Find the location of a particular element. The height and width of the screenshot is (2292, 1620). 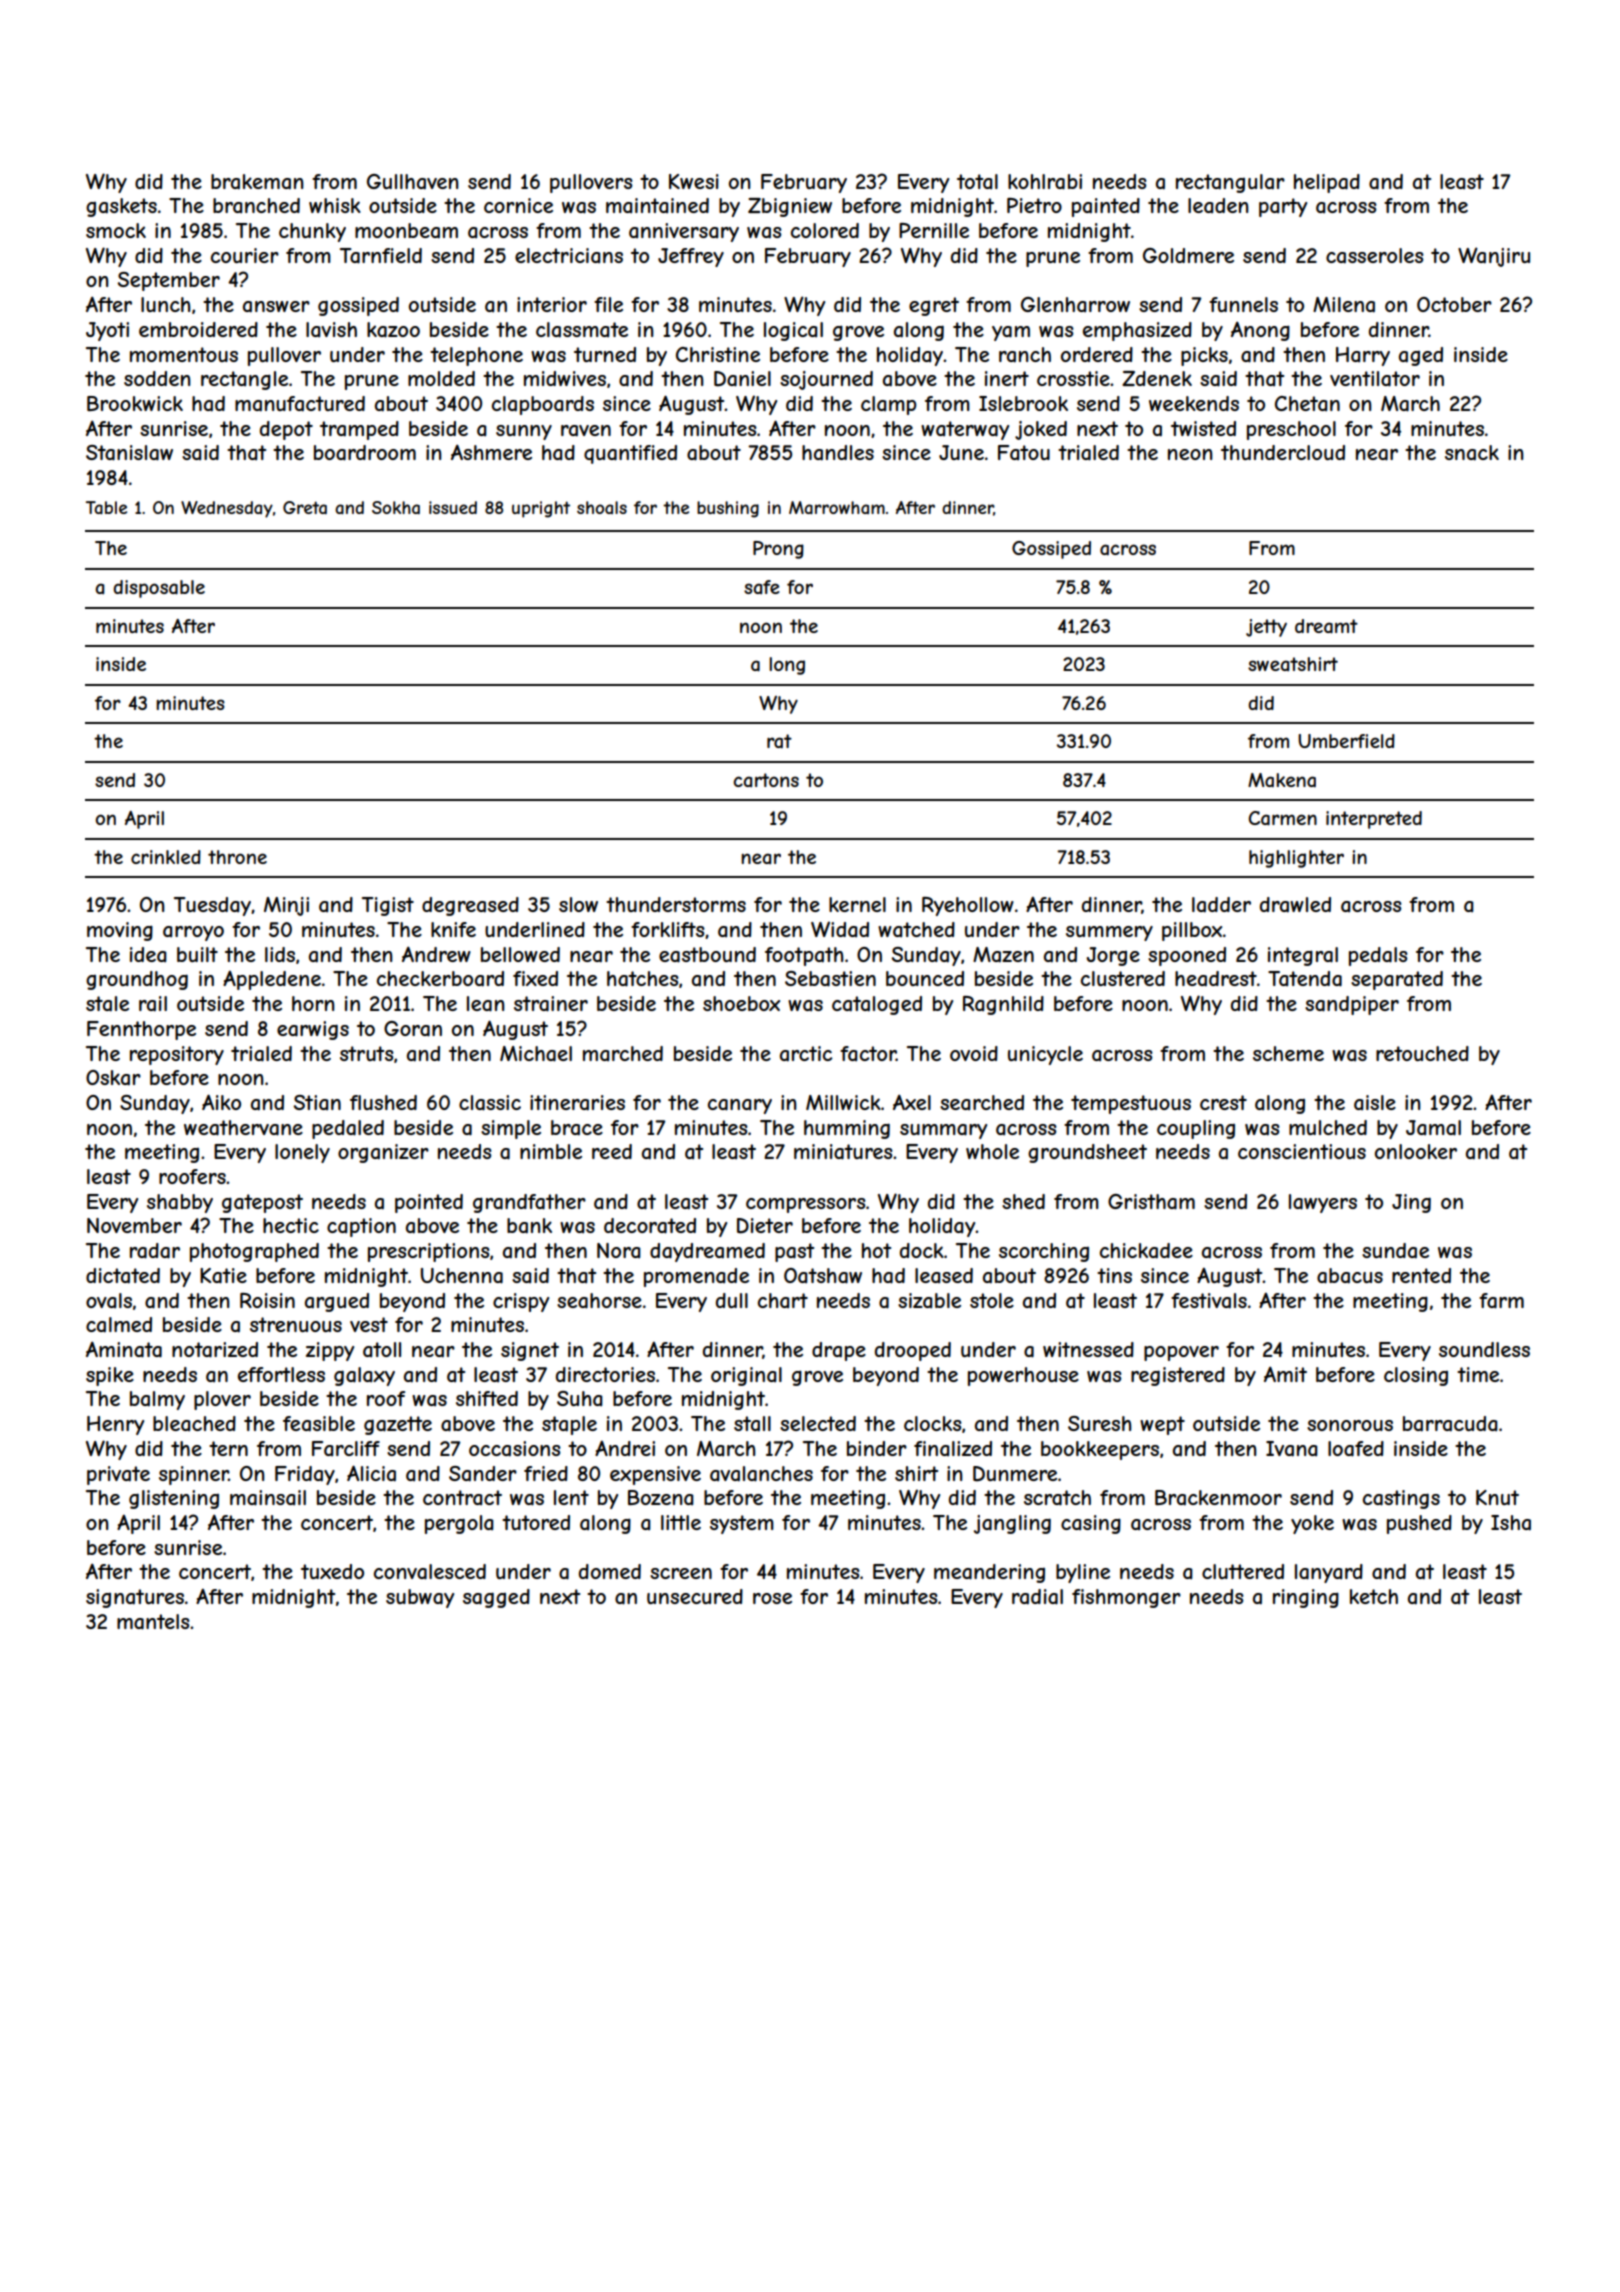

kernel is located at coordinates (857, 904).
